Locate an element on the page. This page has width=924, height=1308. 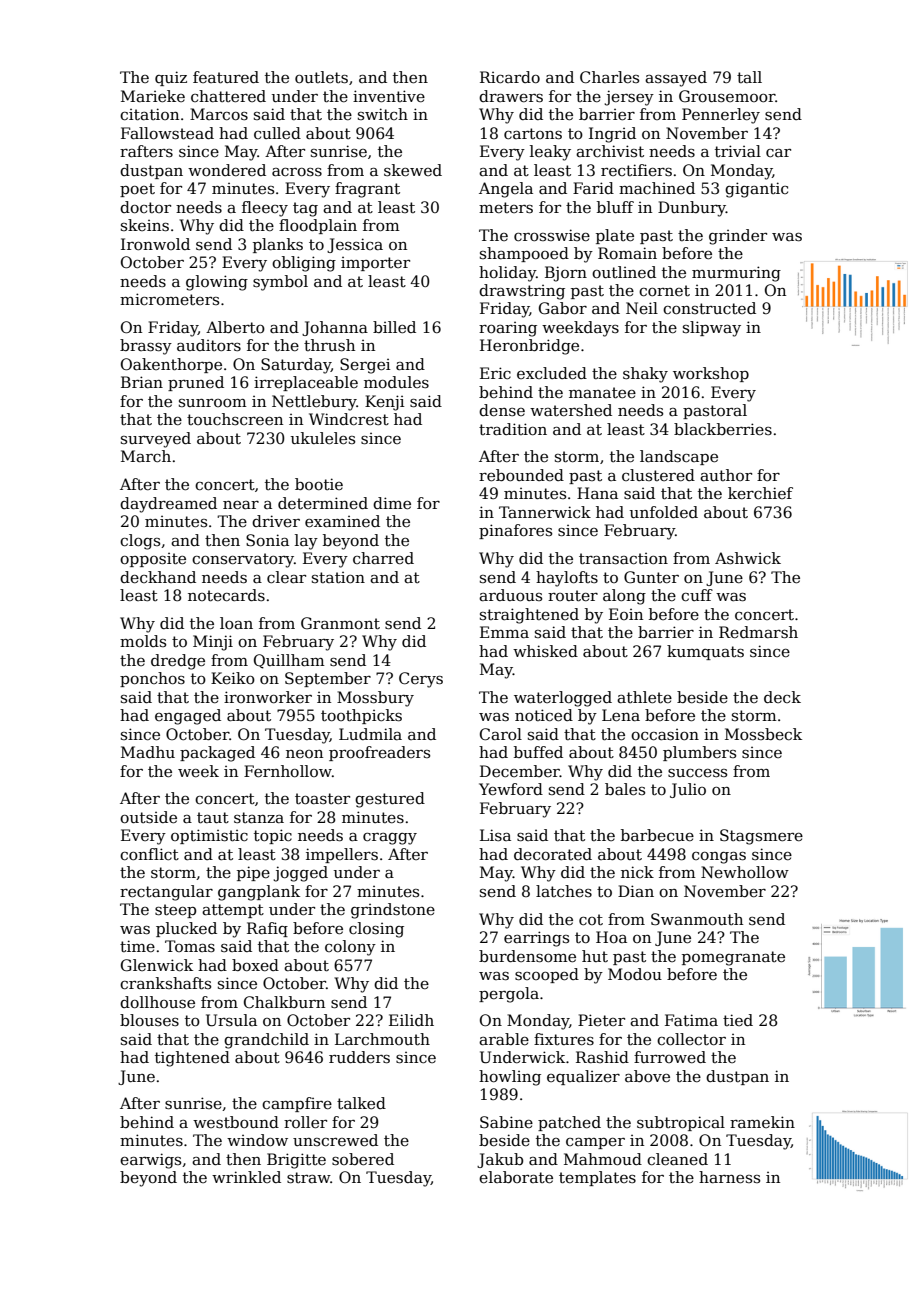
author is located at coordinates (726, 475).
